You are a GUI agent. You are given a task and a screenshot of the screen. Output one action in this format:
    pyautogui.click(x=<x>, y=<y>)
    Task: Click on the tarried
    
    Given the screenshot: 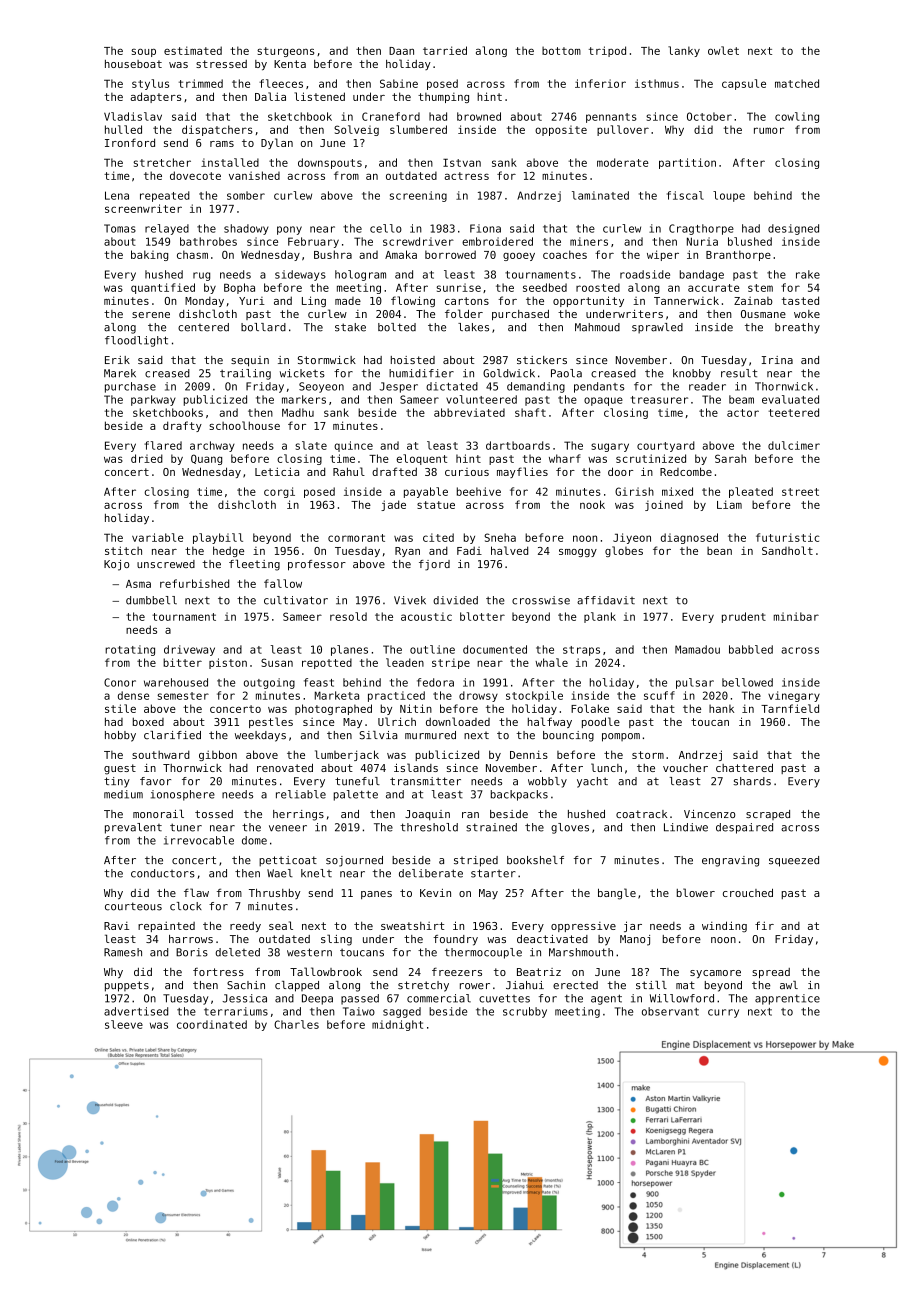 What is the action you would take?
    pyautogui.click(x=445, y=50)
